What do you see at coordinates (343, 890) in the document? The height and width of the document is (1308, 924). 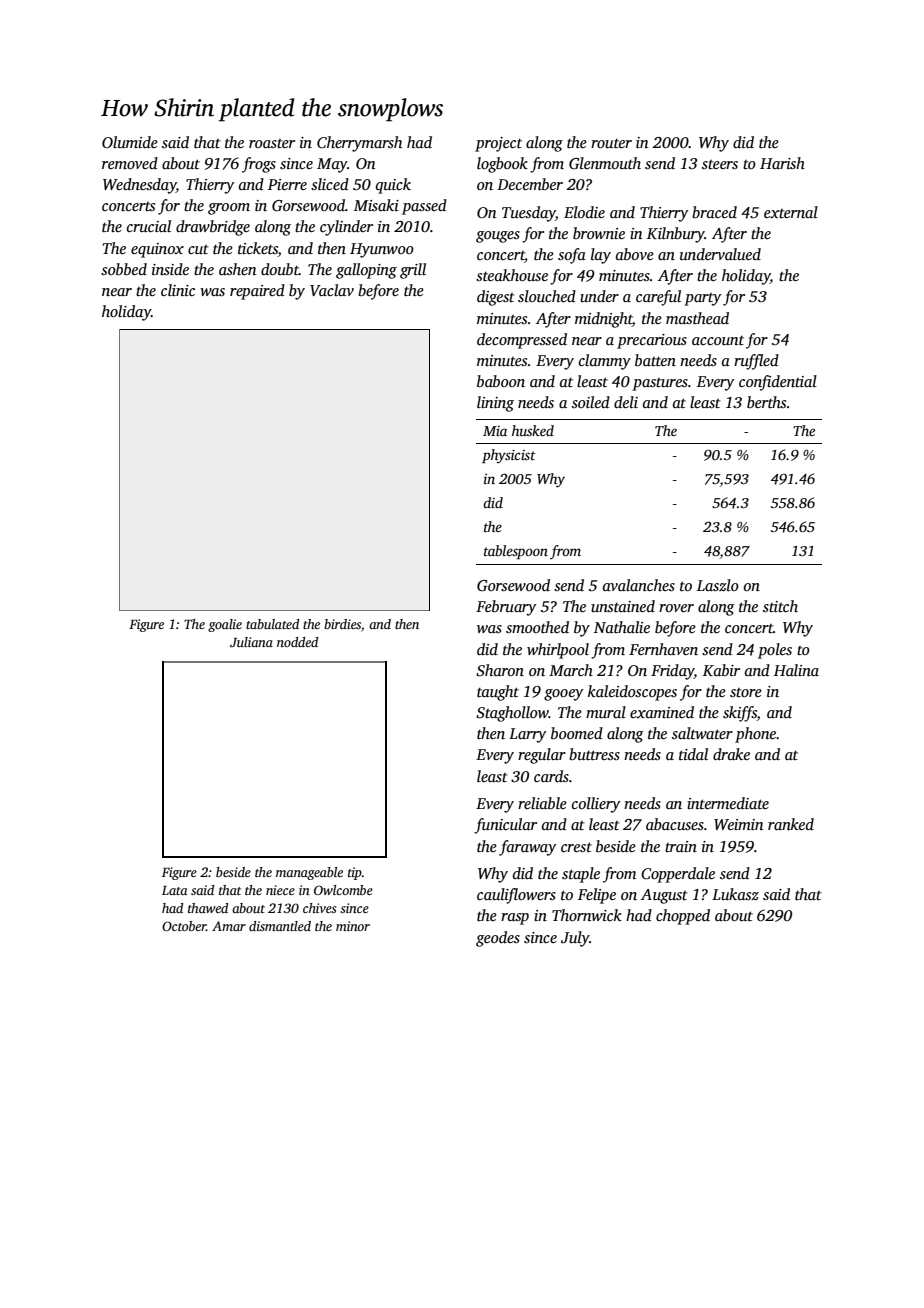 I see `Owlcombe` at bounding box center [343, 890].
